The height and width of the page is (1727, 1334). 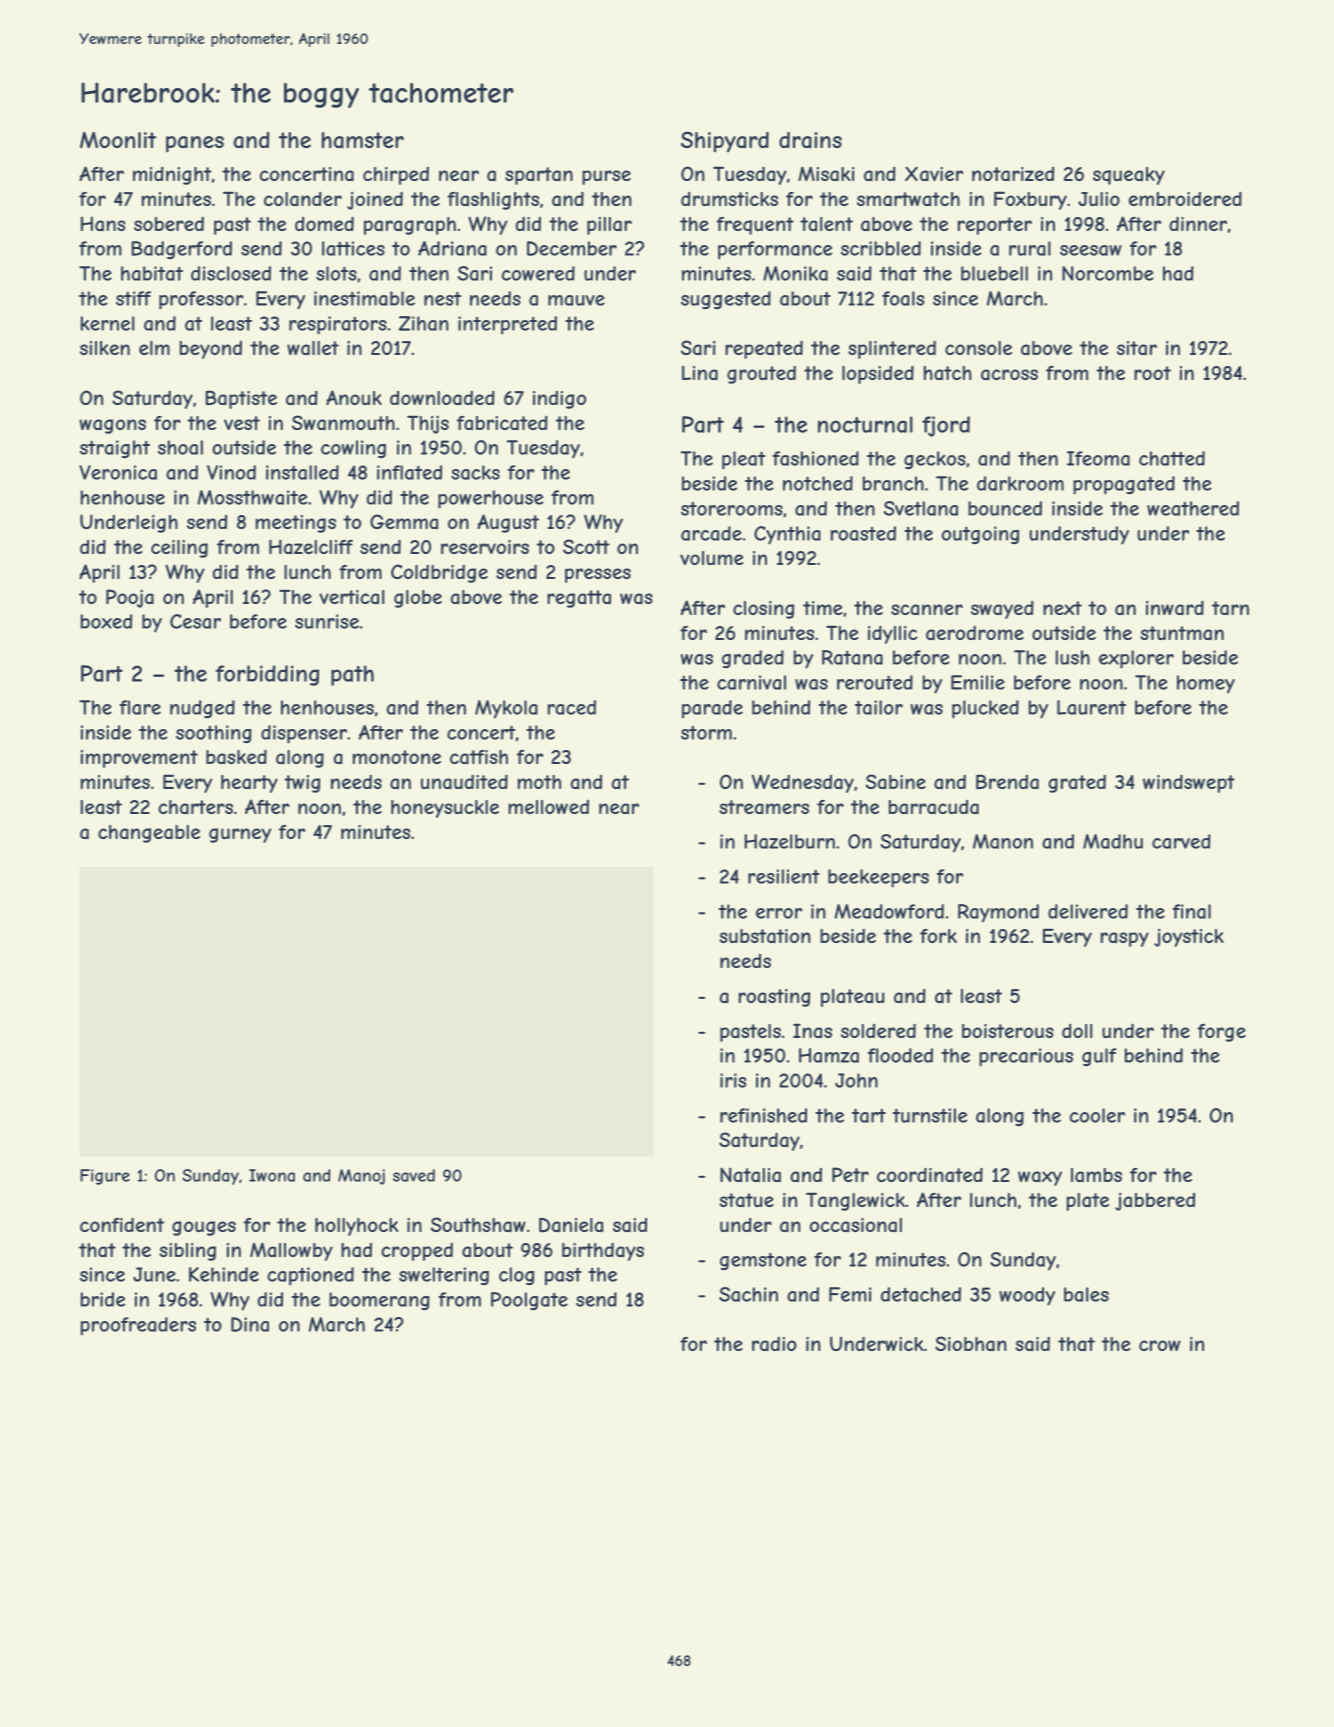 What do you see at coordinates (765, 936) in the page?
I see `substation` at bounding box center [765, 936].
